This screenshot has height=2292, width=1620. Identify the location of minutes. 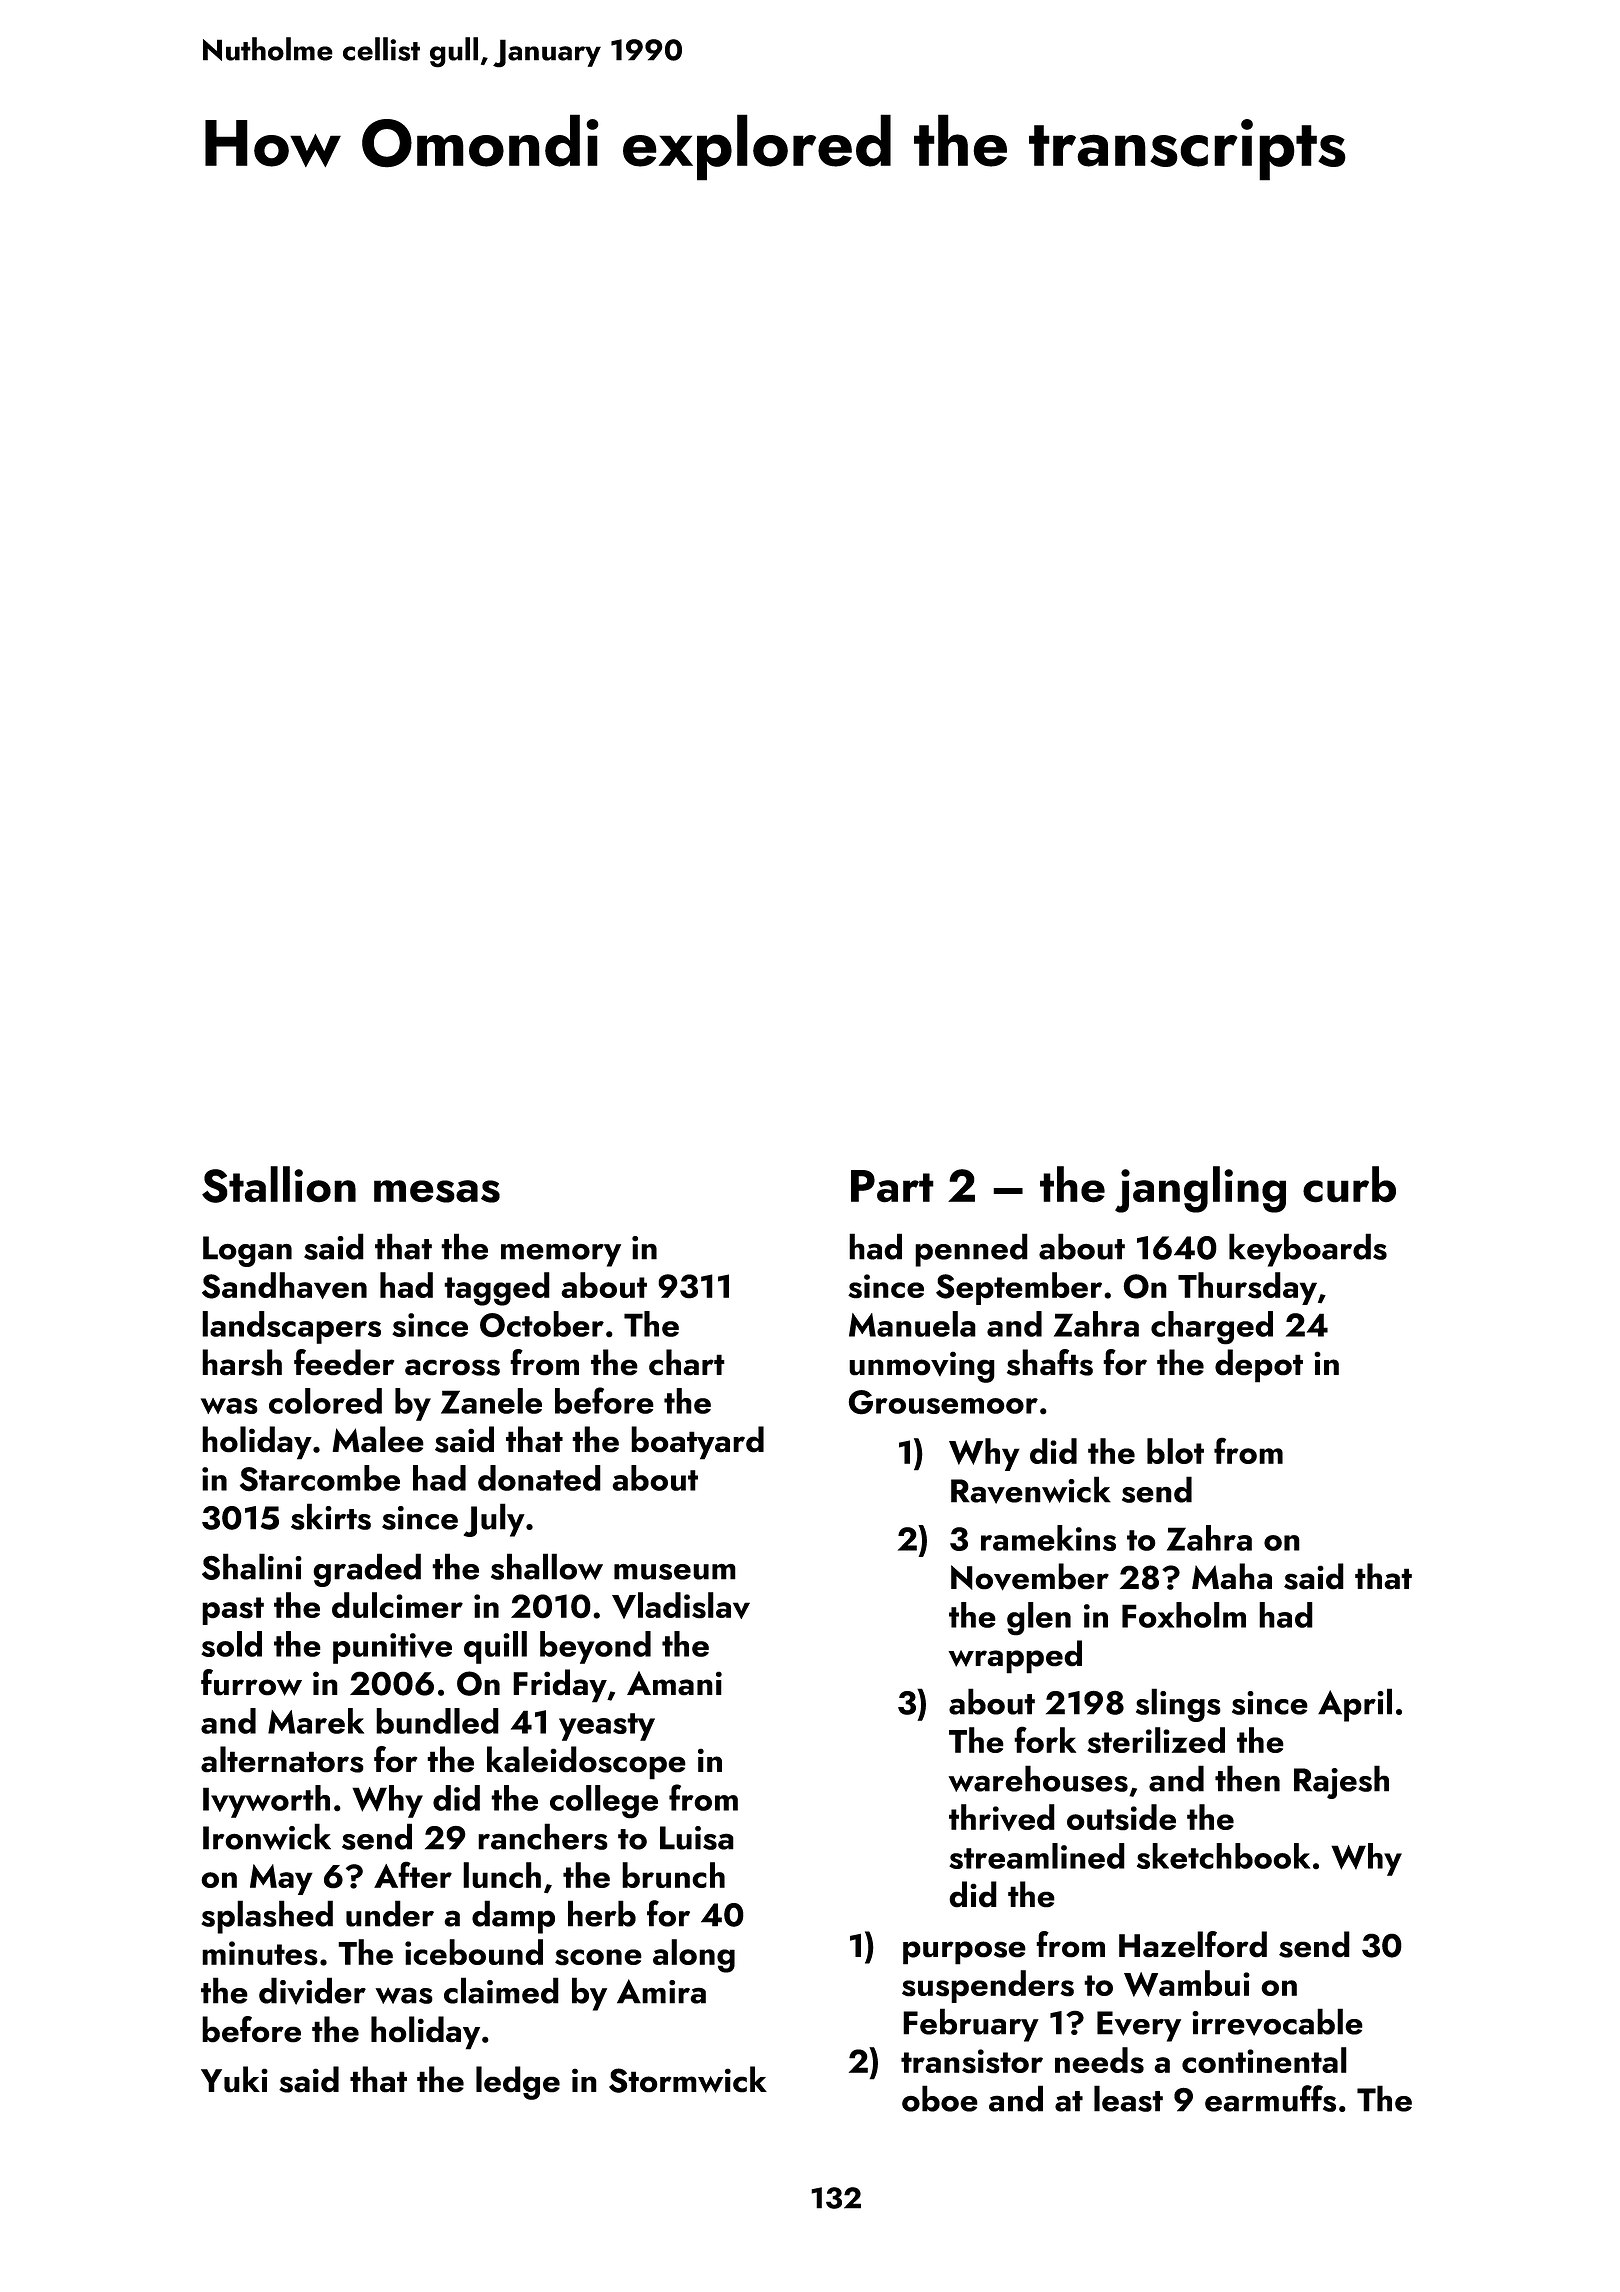
(260, 1953).
